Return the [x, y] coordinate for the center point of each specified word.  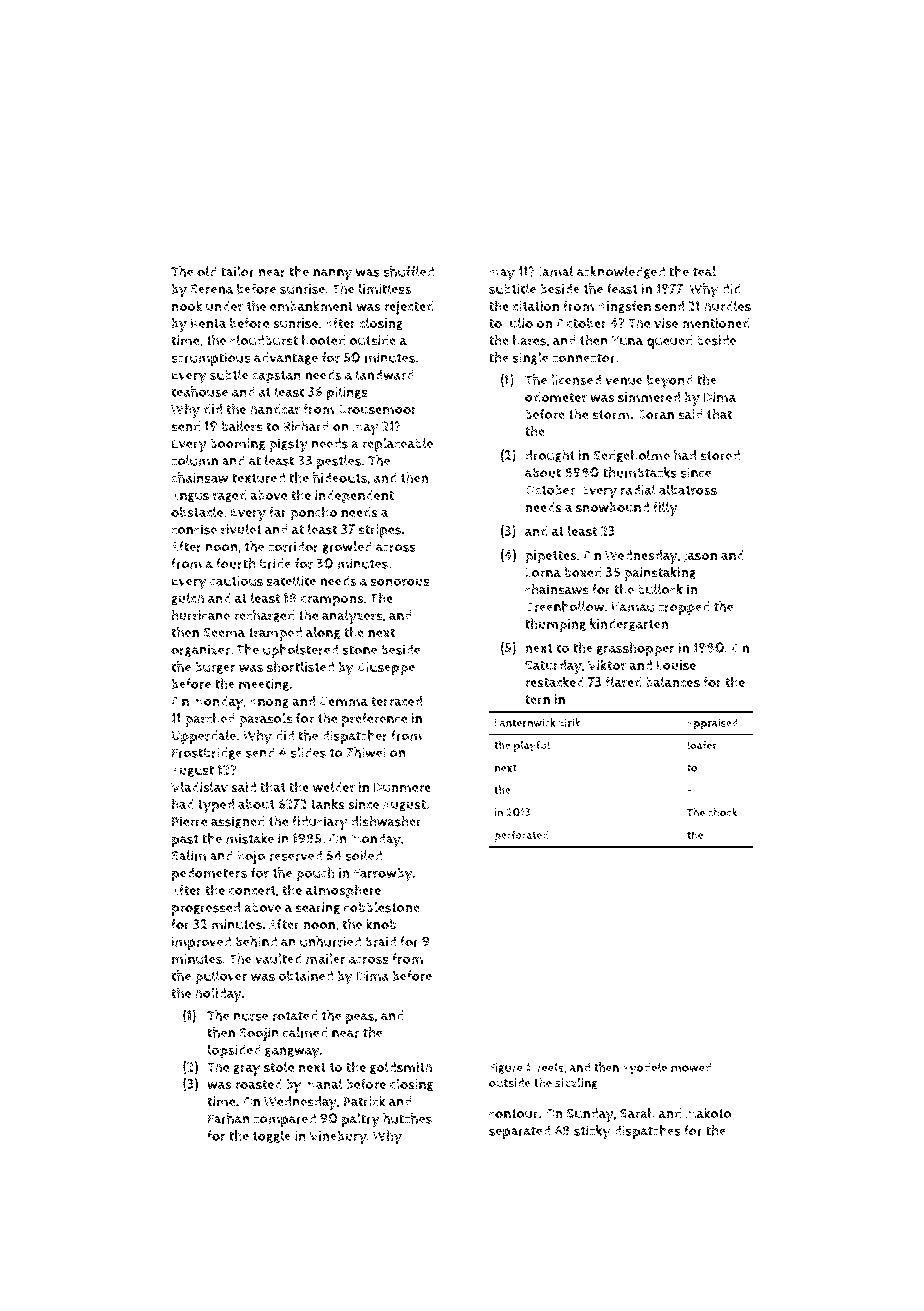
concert [252, 891]
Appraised [712, 724]
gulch [187, 599]
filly [665, 508]
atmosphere [343, 891]
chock [722, 812]
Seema [224, 633]
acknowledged [621, 272]
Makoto [709, 1113]
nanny [332, 275]
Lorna [543, 572]
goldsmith [401, 1068]
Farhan [229, 1118]
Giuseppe [386, 668]
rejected [409, 308]
